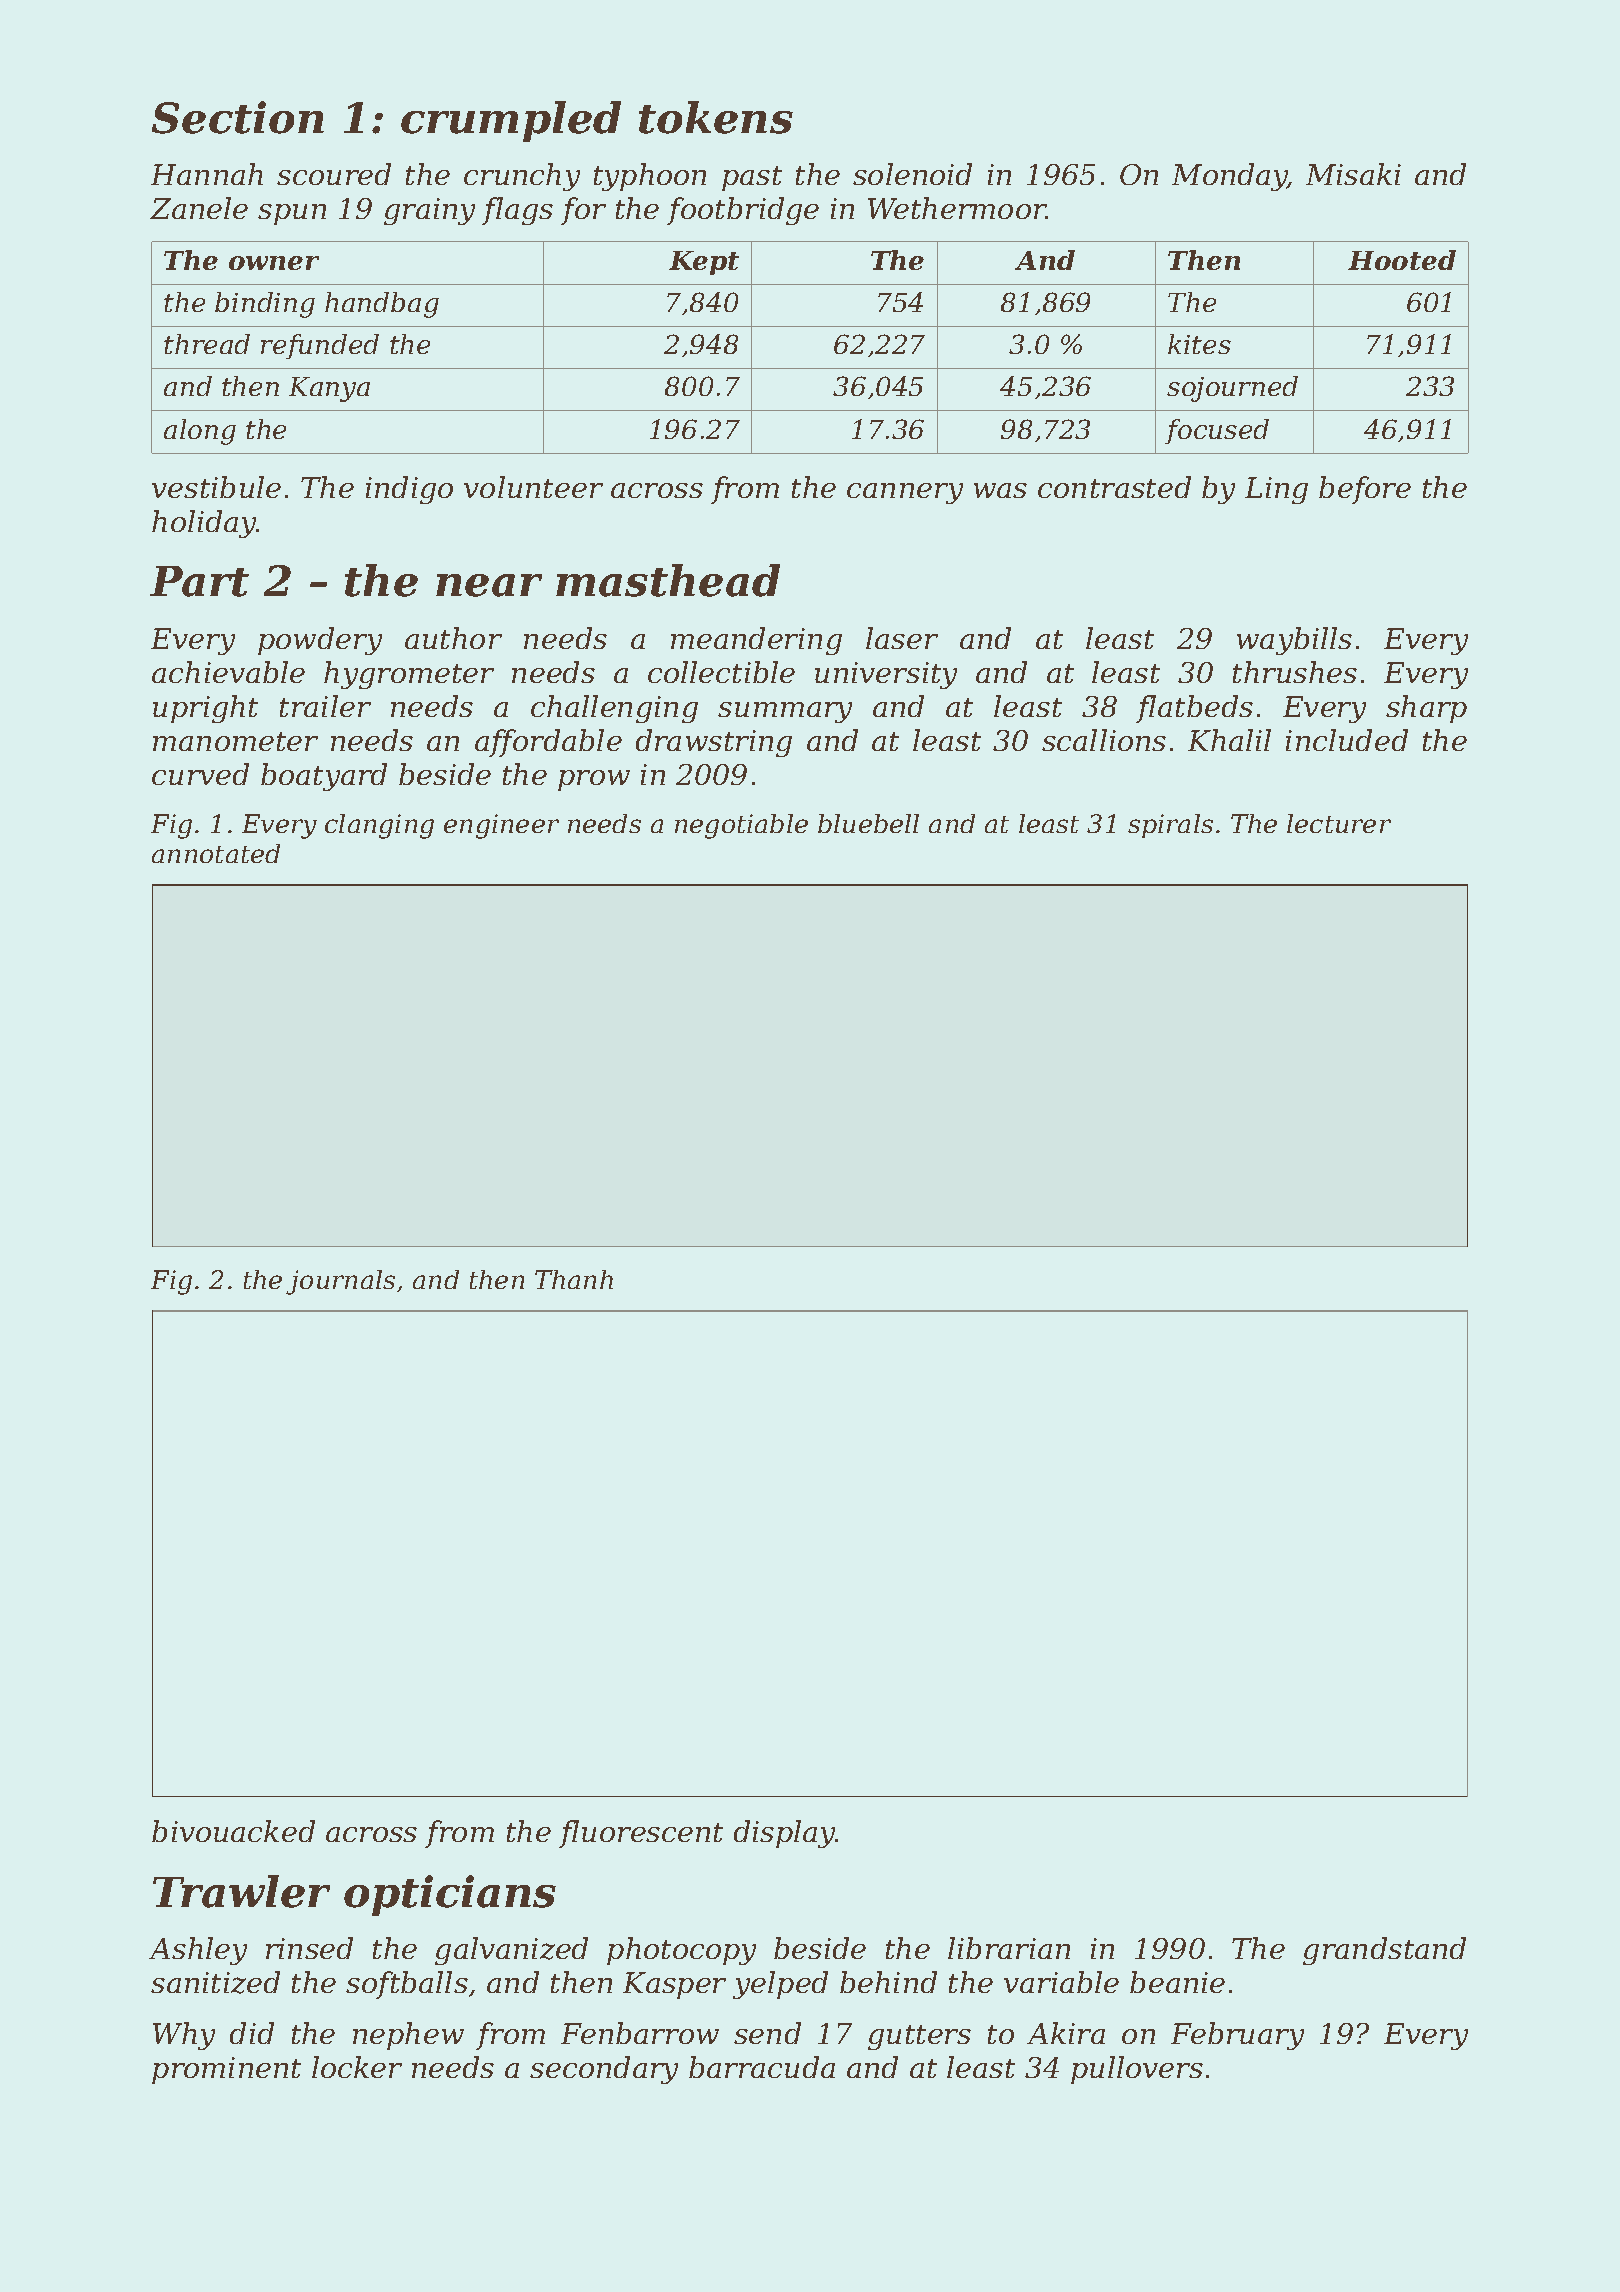  Describe the element at coordinates (1384, 1951) in the screenshot. I see `grandstand` at that location.
